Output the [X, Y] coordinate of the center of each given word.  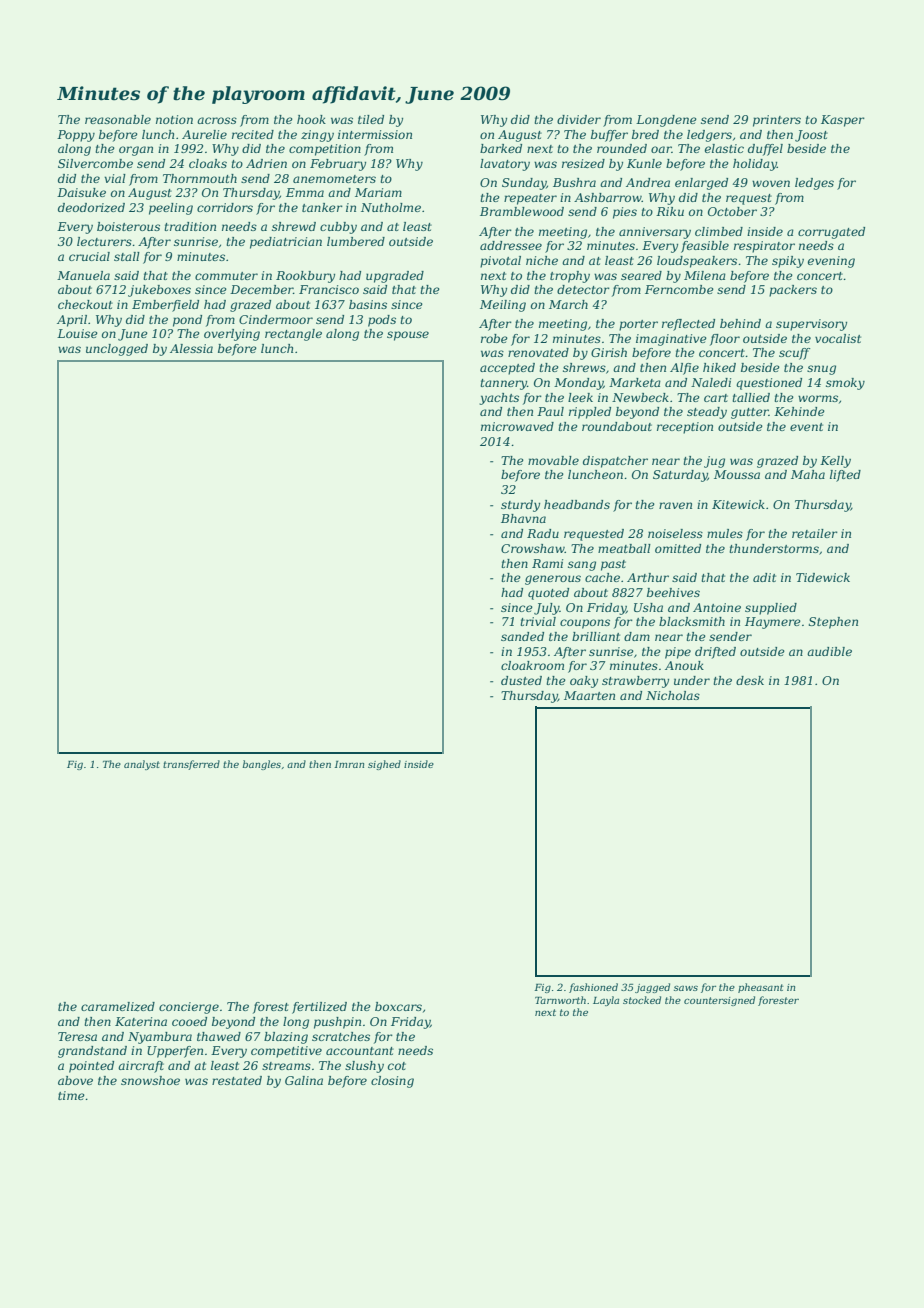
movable [553, 460]
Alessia [191, 348]
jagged [652, 988]
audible [829, 651]
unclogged [117, 350]
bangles [262, 765]
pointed [91, 1067]
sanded [522, 636]
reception [685, 428]
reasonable [118, 119]
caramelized [118, 1006]
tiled [371, 119]
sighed [384, 765]
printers [777, 121]
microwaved [517, 426]
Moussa [737, 474]
